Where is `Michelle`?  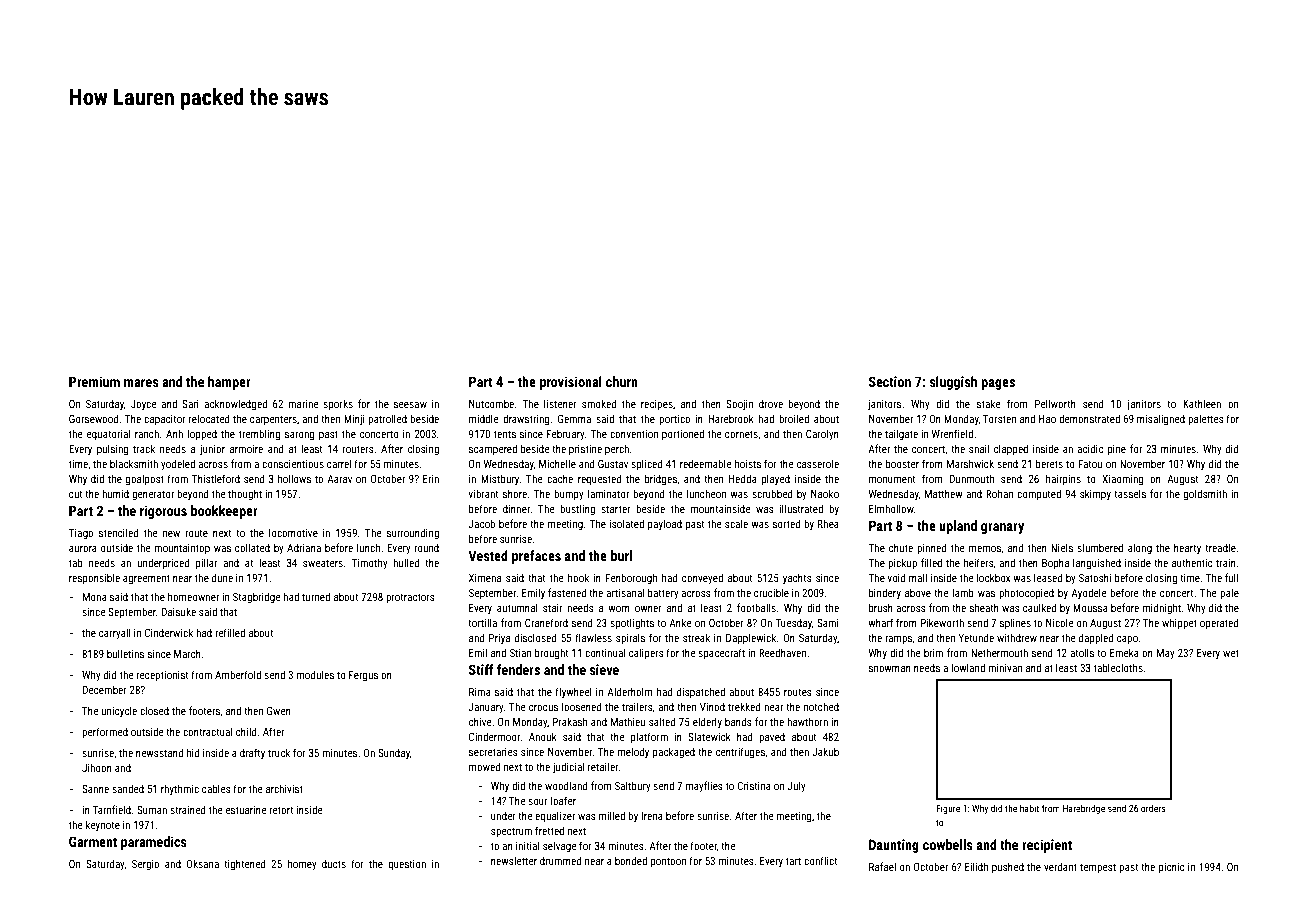 Michelle is located at coordinates (557, 463).
